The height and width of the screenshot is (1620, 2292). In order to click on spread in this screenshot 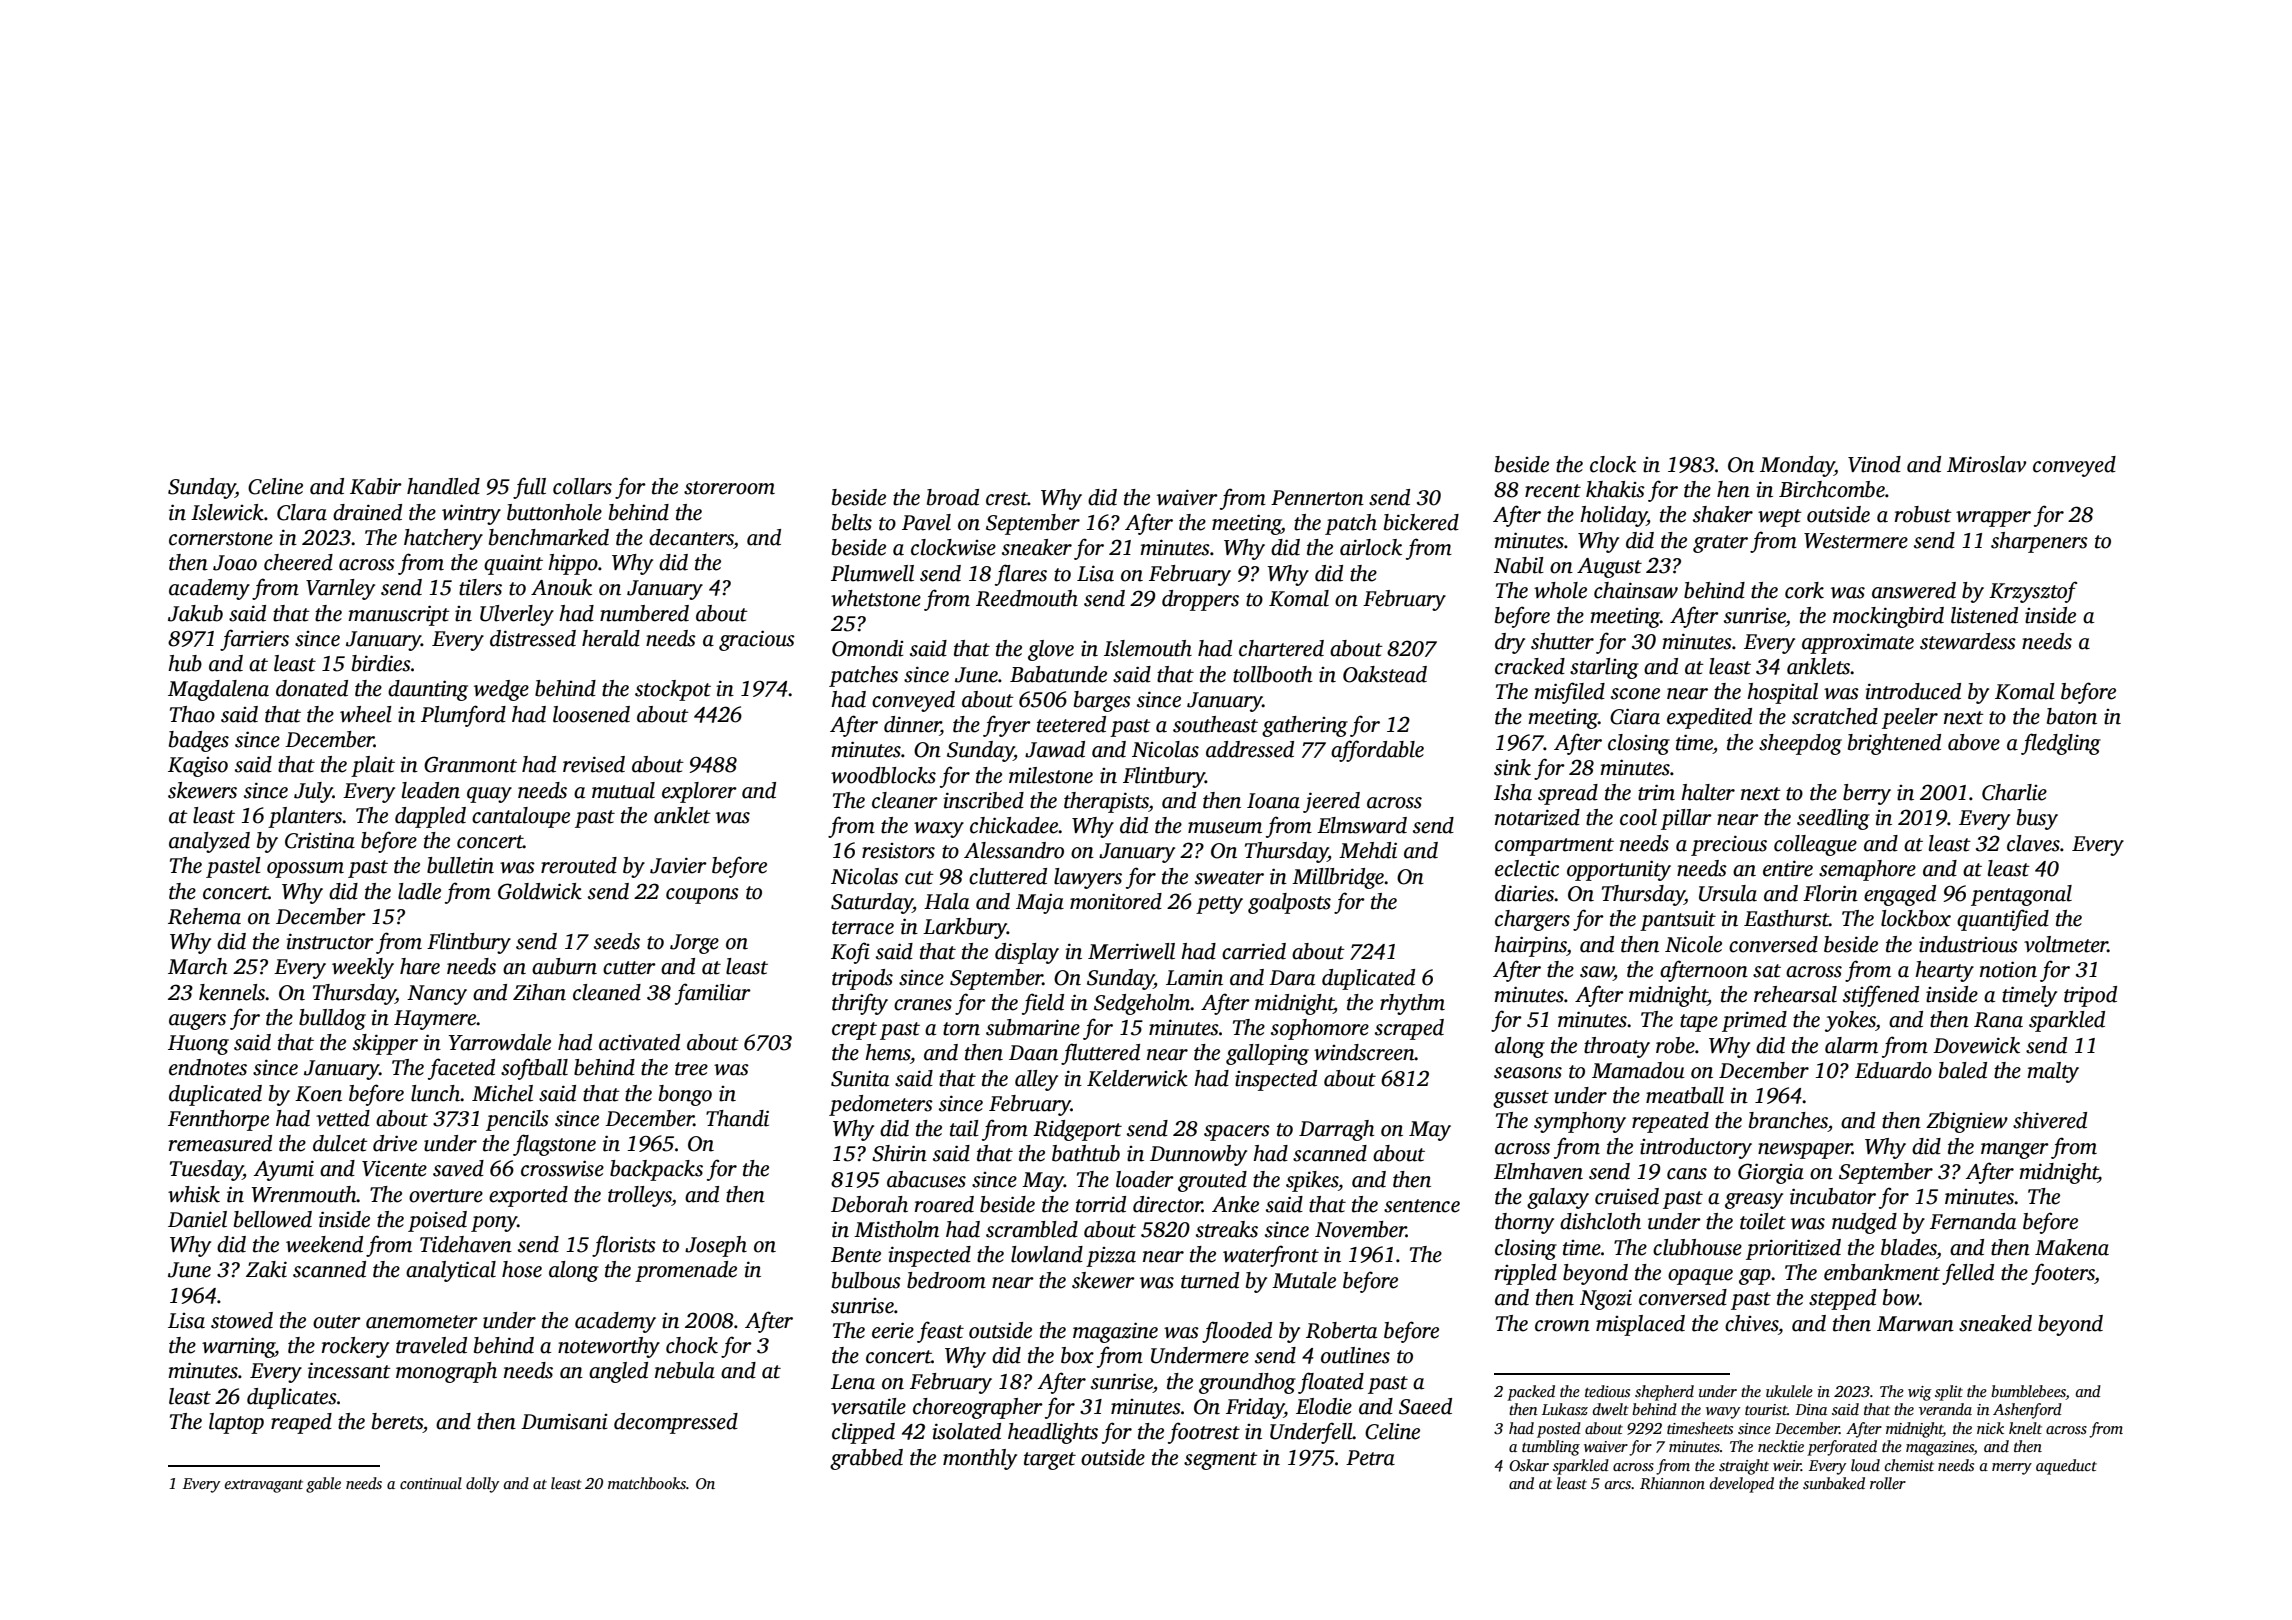, I will do `click(1568, 794)`.
